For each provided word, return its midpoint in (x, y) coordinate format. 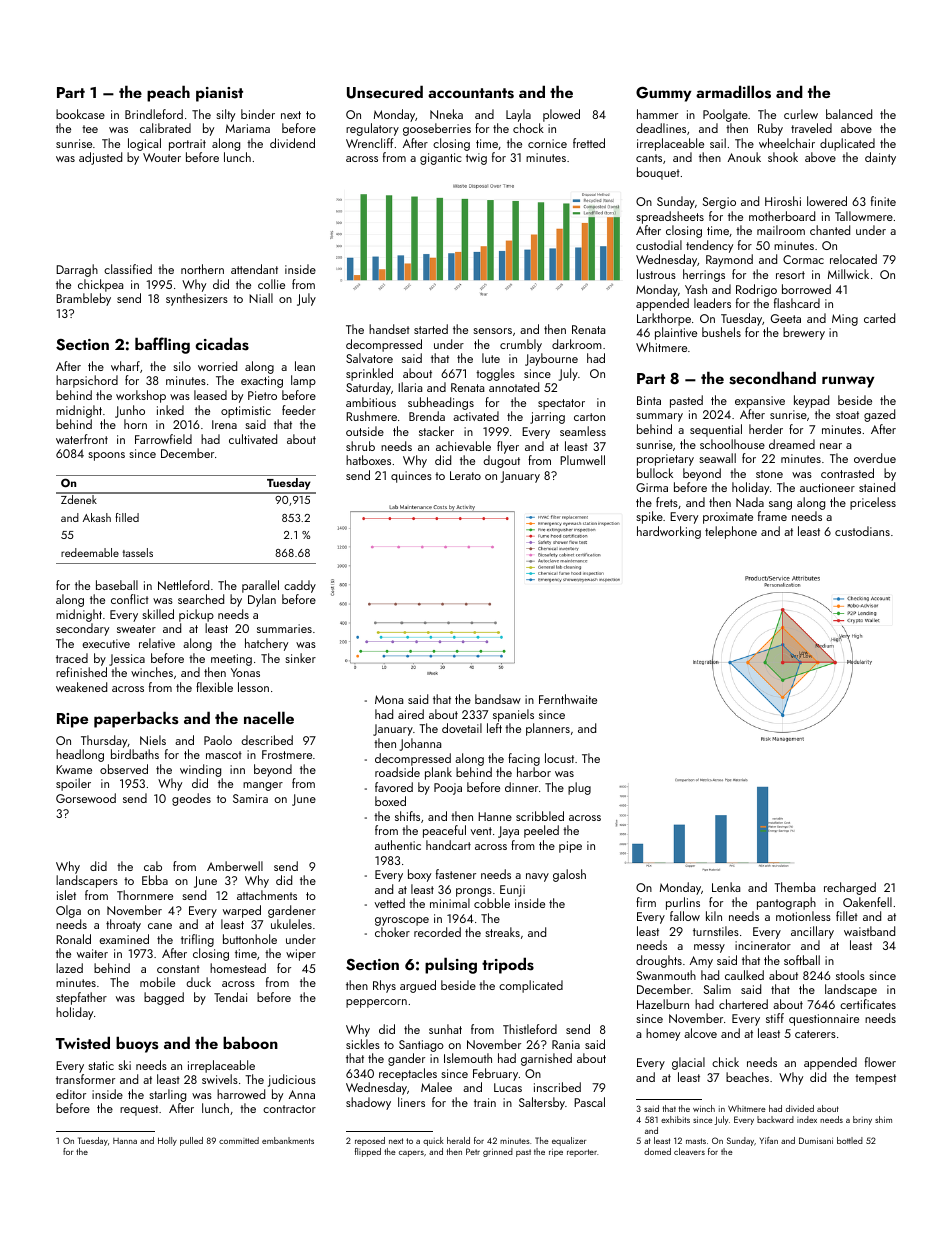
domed (657, 1151)
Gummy (663, 94)
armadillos (733, 92)
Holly (167, 1141)
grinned (498, 1152)
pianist (219, 94)
